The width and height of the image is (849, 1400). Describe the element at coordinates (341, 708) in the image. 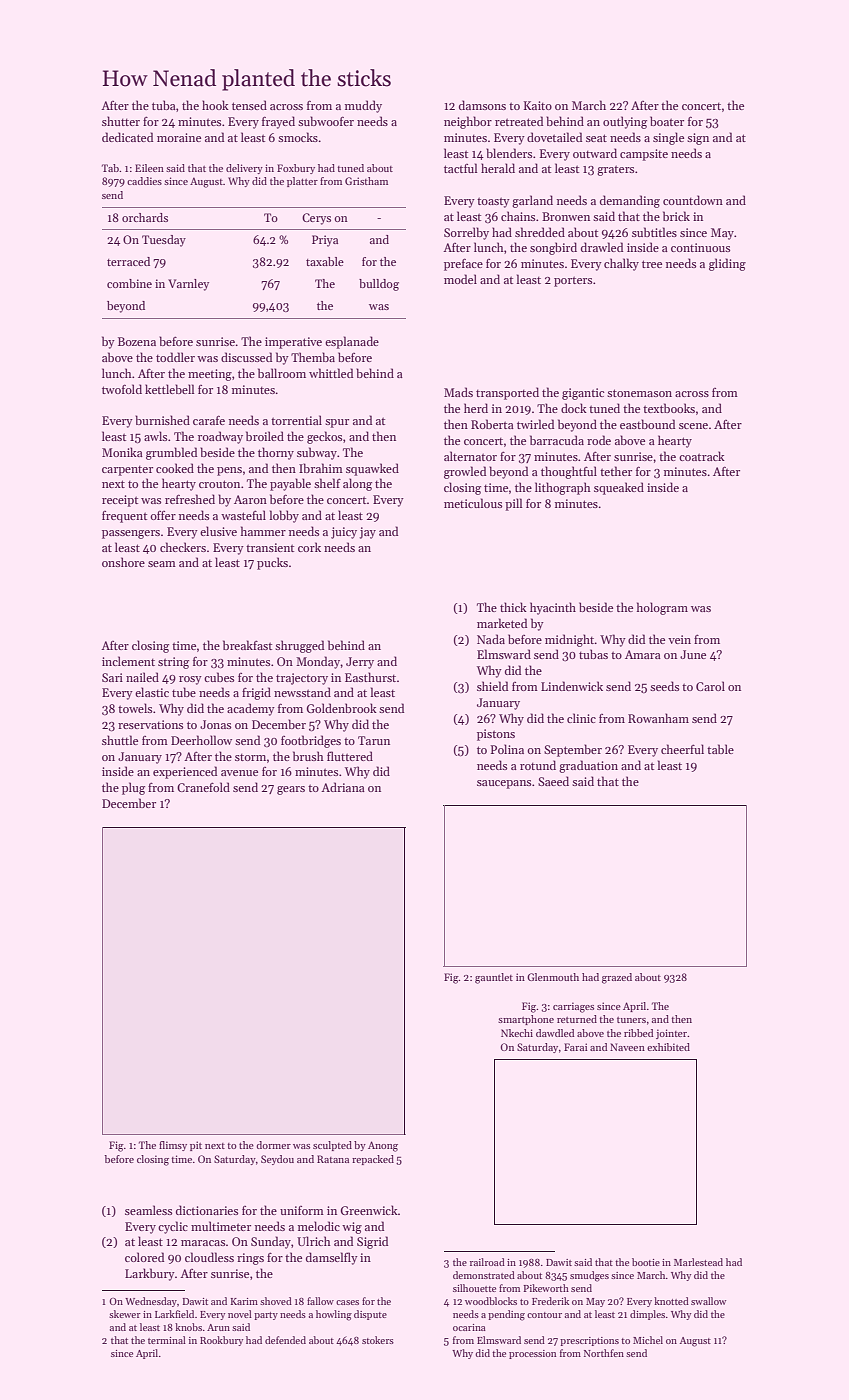

I see `Goldenbrook` at that location.
